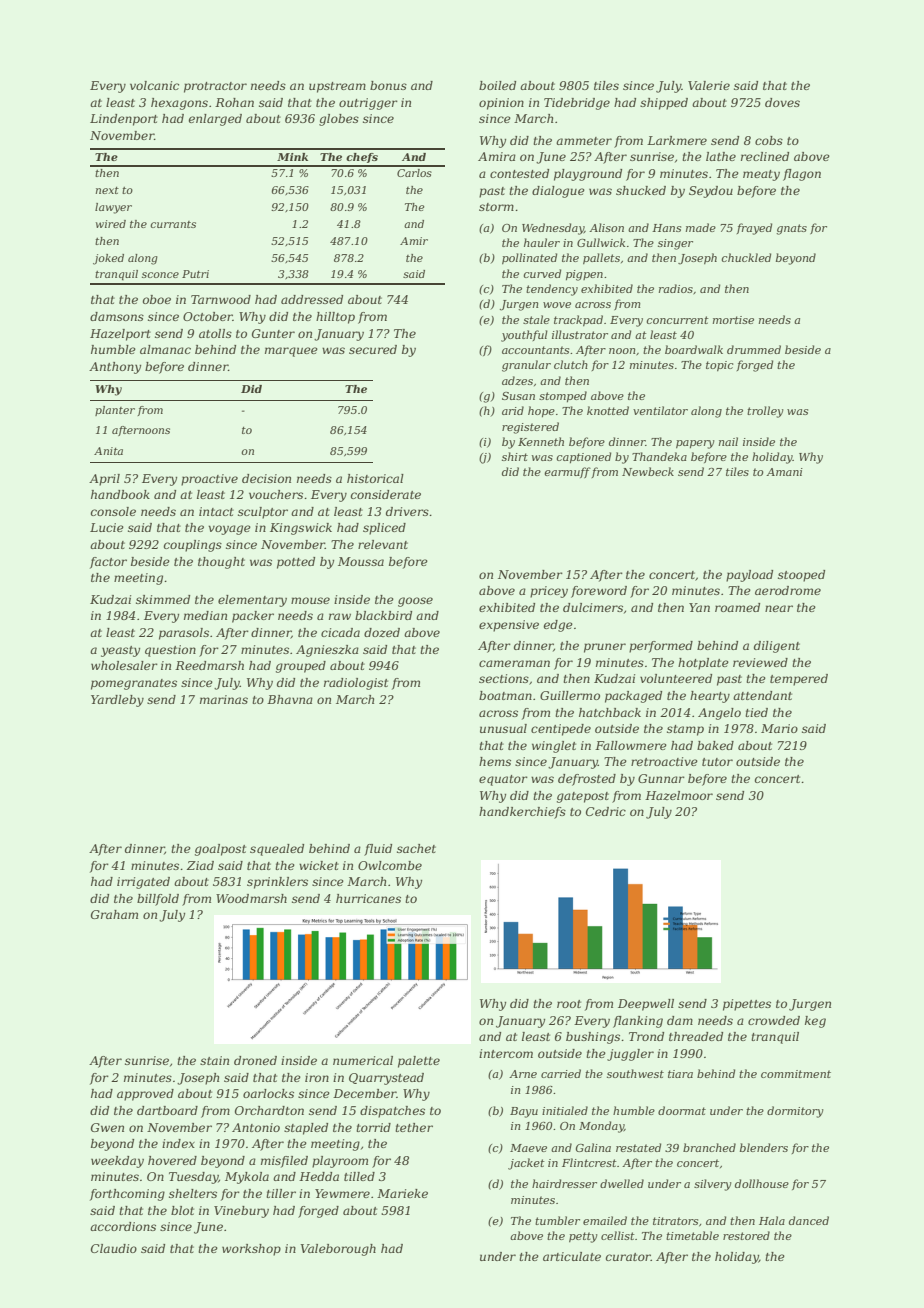 Image resolution: width=924 pixels, height=1308 pixels. Describe the element at coordinates (709, 85) in the image. I see `Valerie` at that location.
